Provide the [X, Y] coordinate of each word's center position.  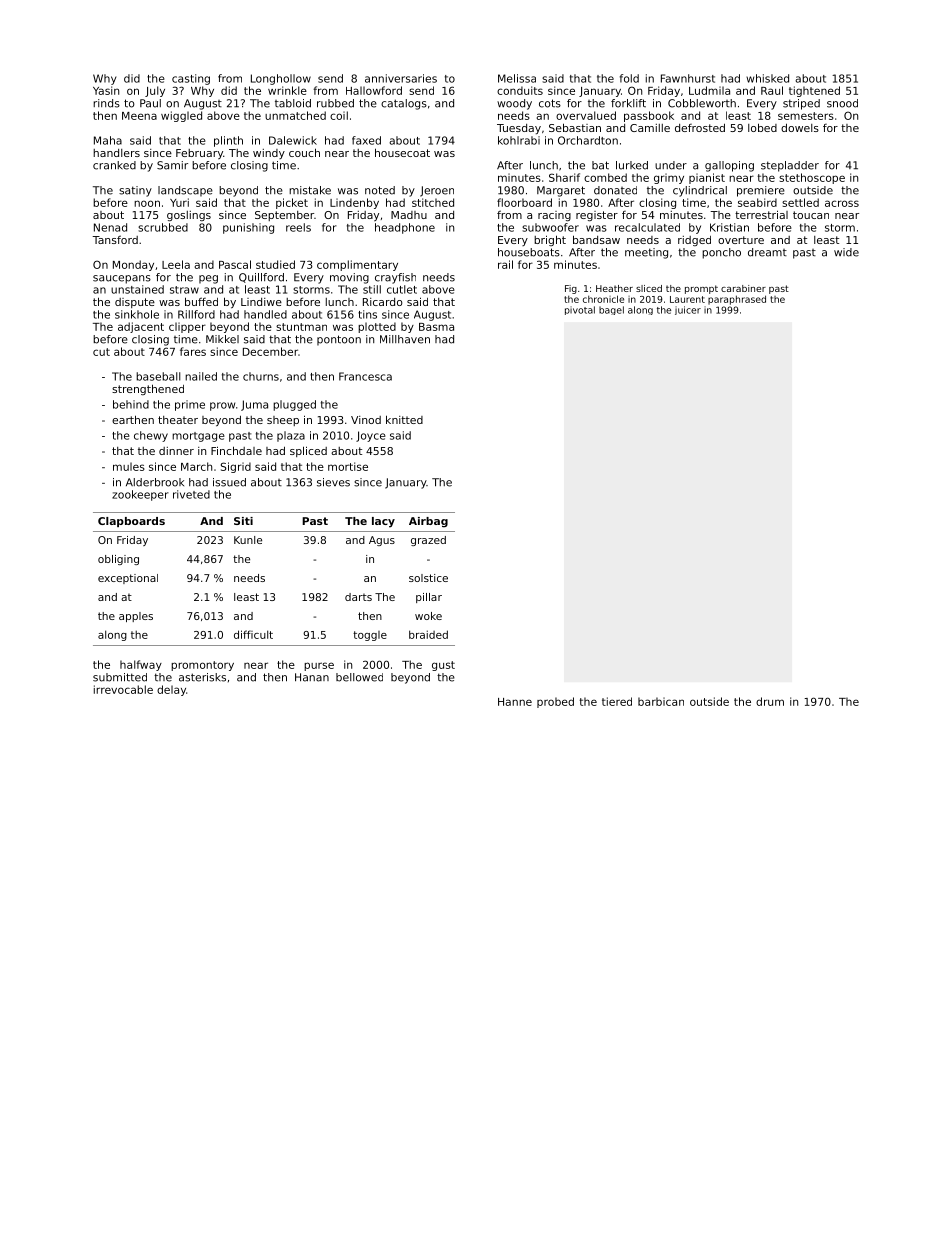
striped [801, 104]
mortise [348, 466]
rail [505, 264]
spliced [308, 451]
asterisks [202, 677]
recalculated [647, 227]
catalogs [404, 104]
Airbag [428, 522]
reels [298, 227]
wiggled [181, 116]
